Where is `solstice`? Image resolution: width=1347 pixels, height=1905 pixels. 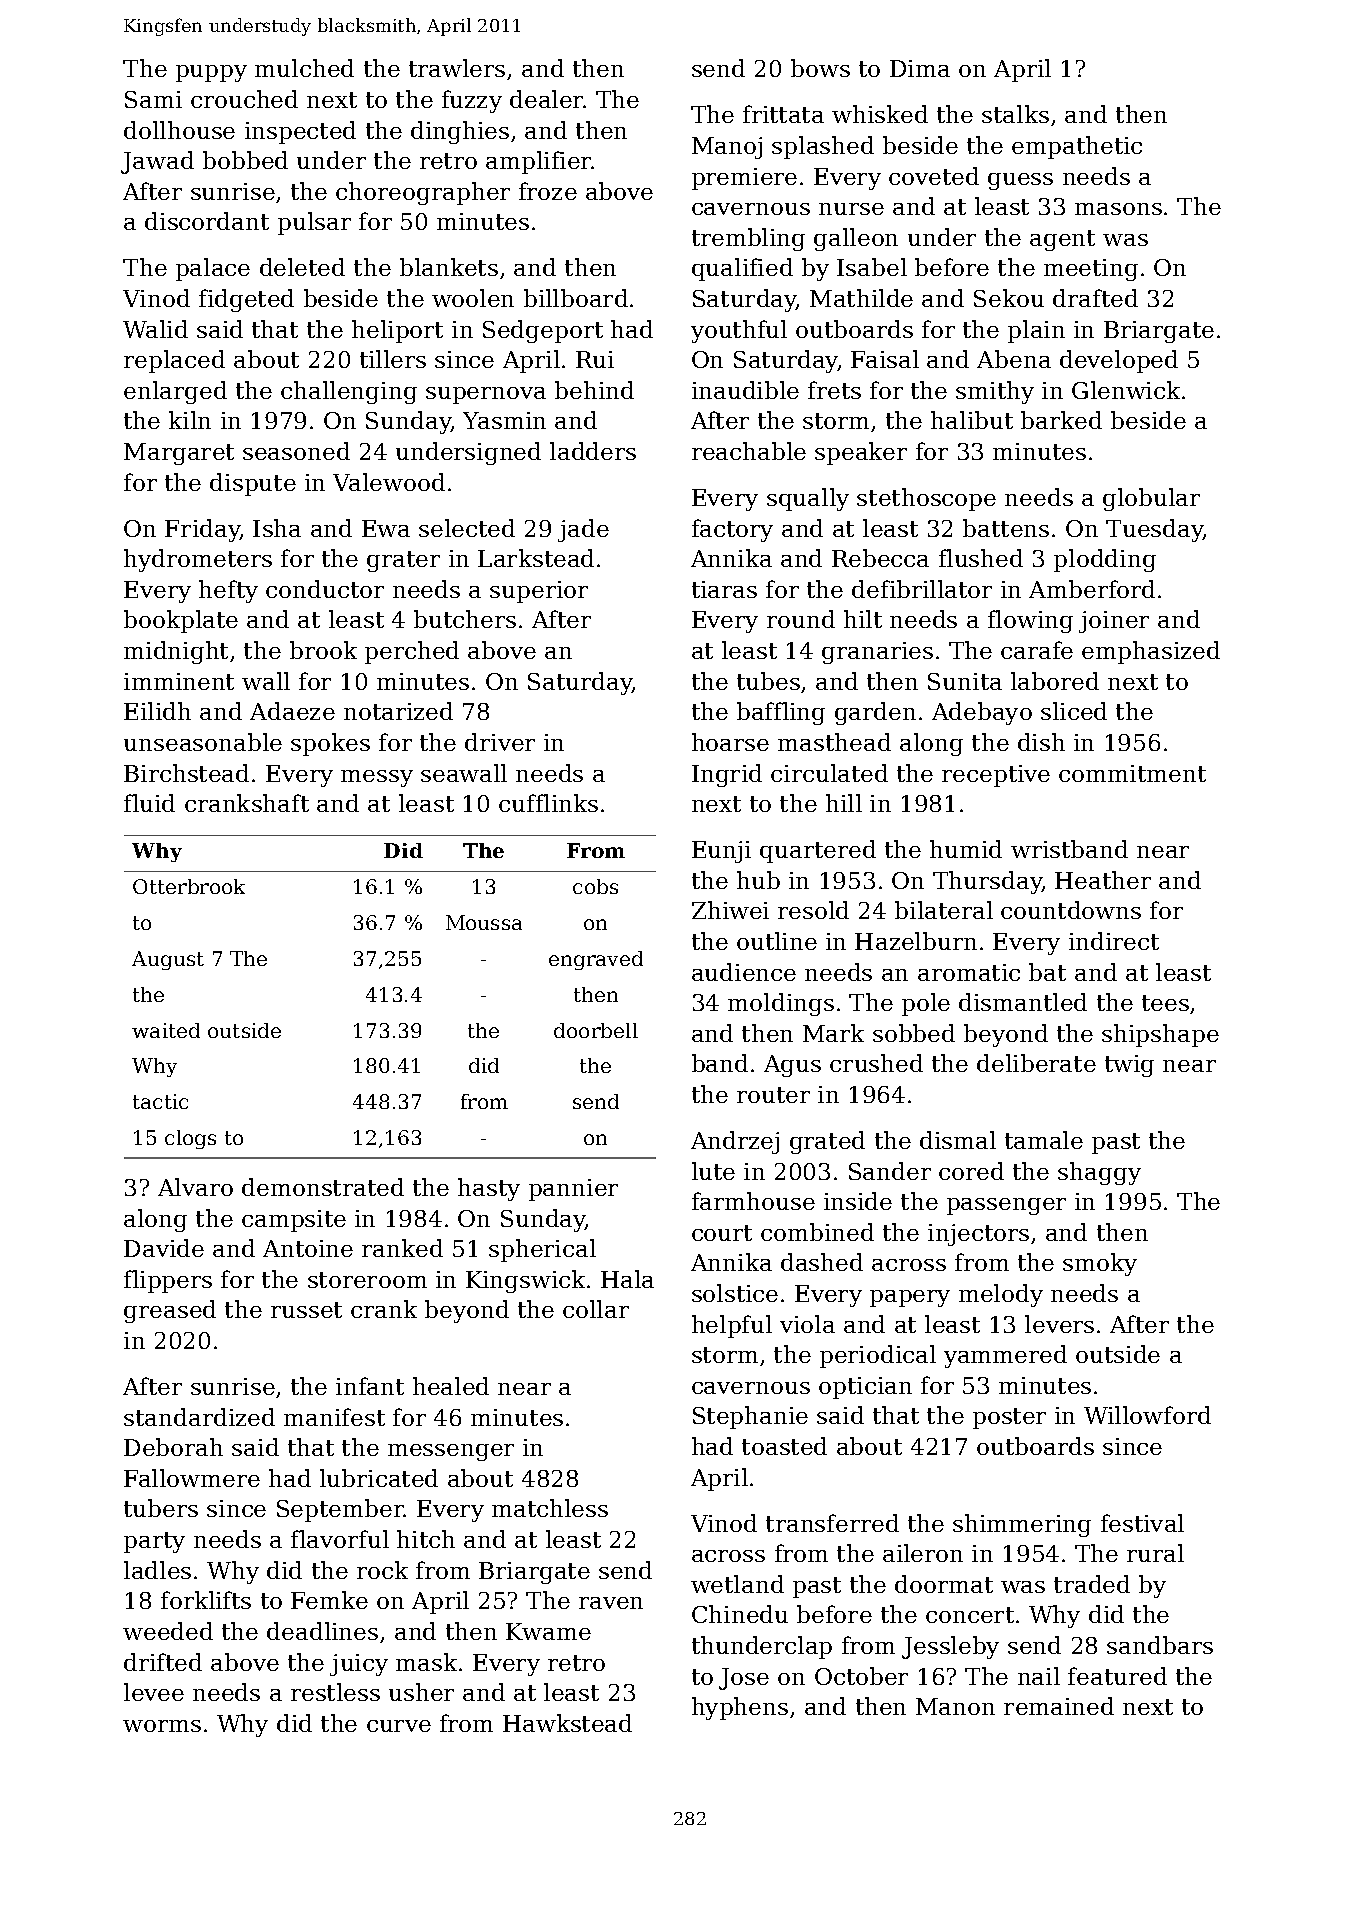 solstice is located at coordinates (735, 1293).
